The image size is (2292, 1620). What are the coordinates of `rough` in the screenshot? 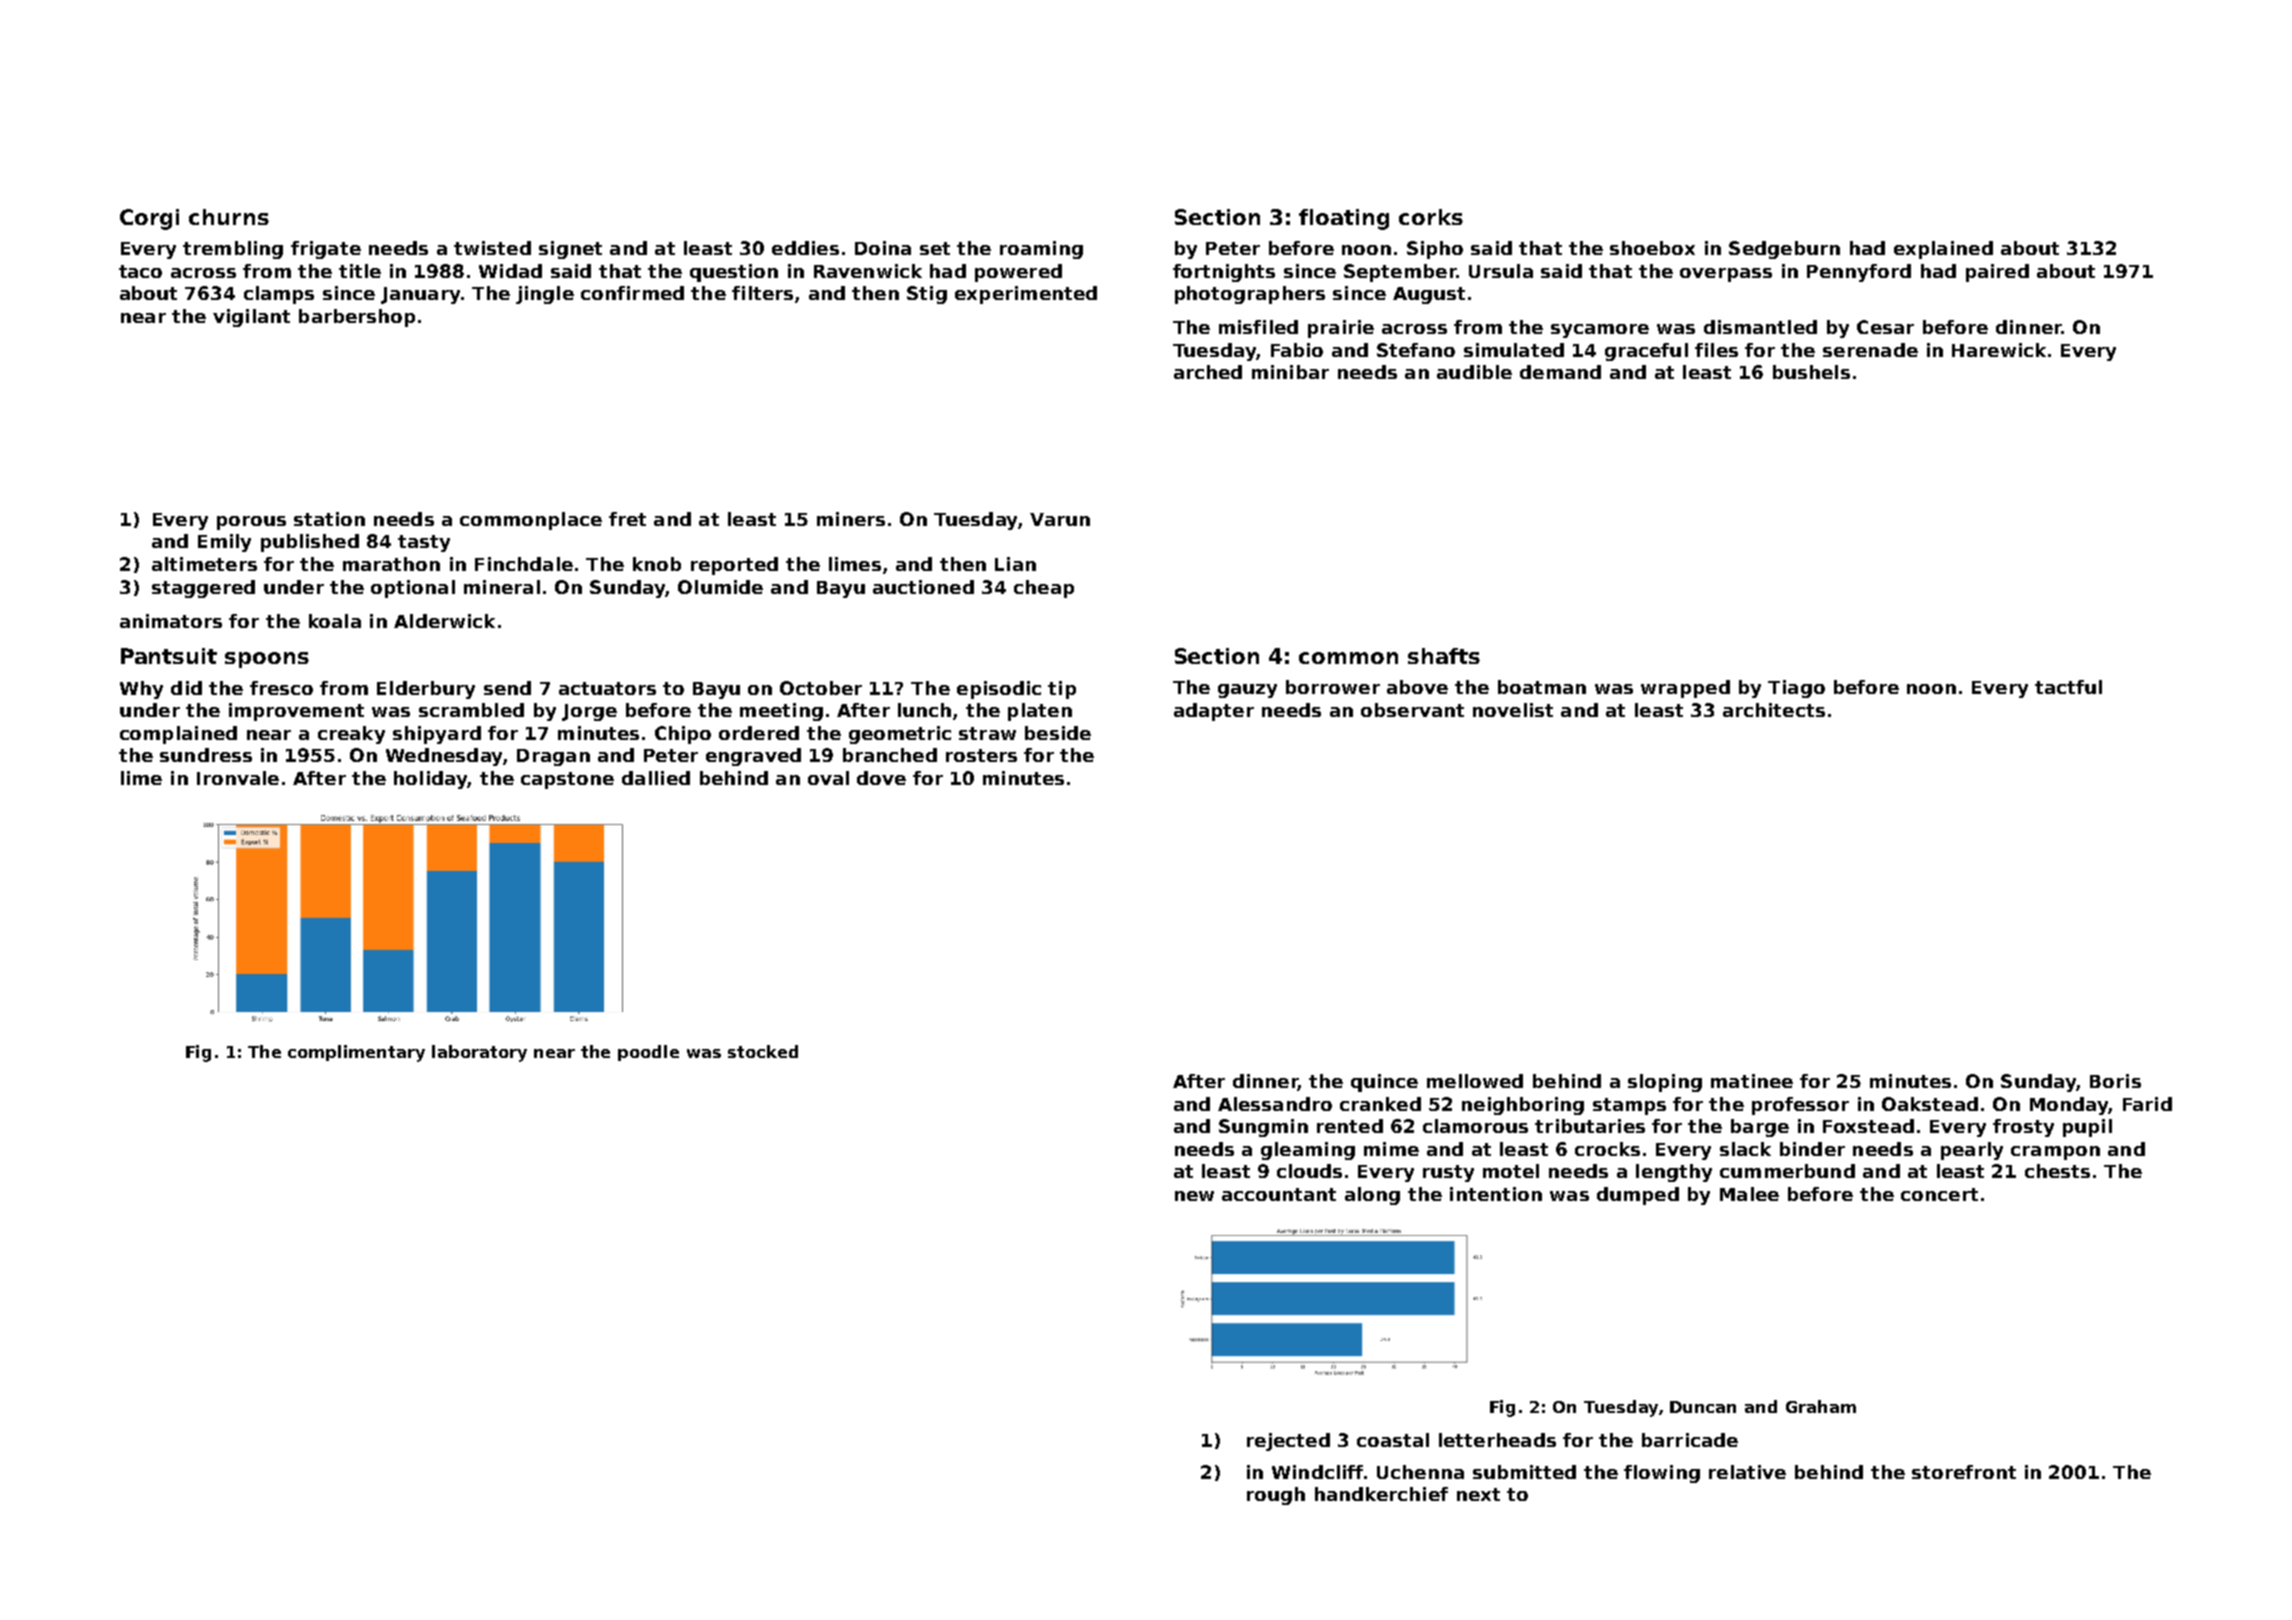 It's located at (1276, 1496).
